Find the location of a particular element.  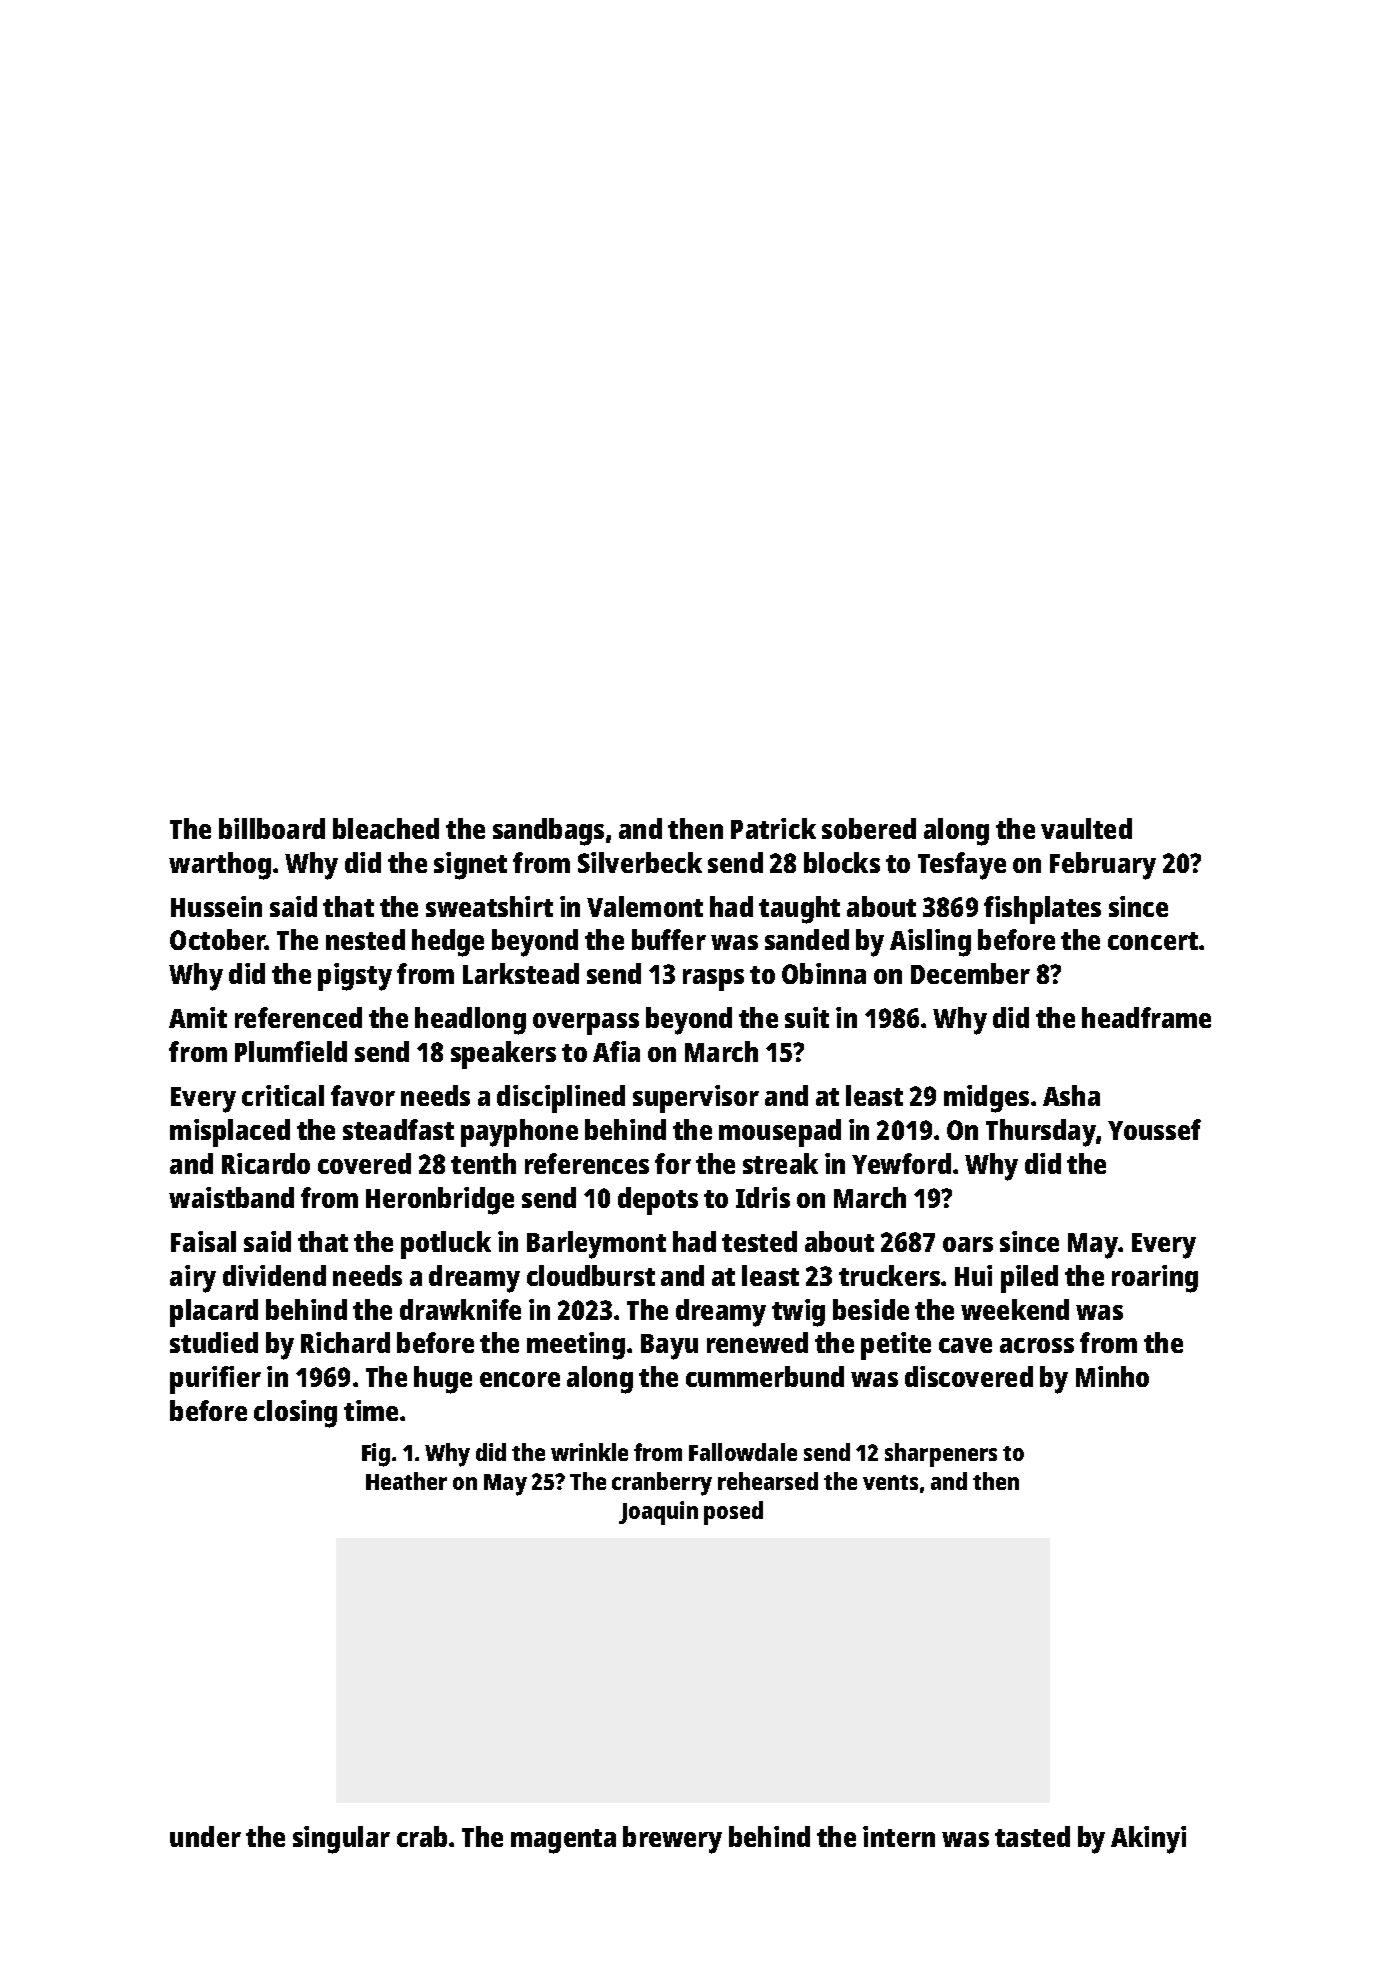

Minho is located at coordinates (1112, 1376).
